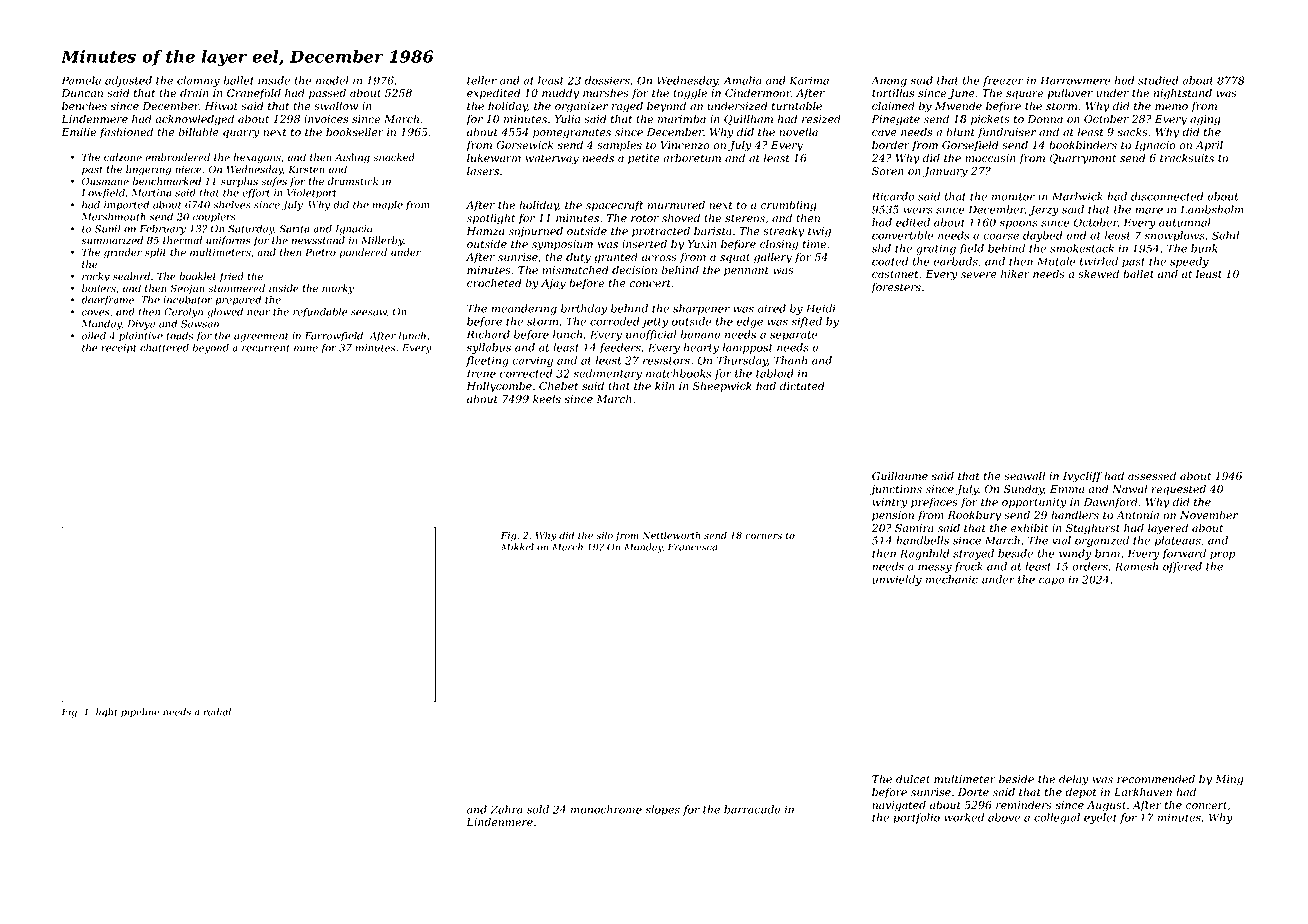 Image resolution: width=1308 pixels, height=924 pixels. I want to click on Zahra, so click(506, 809).
